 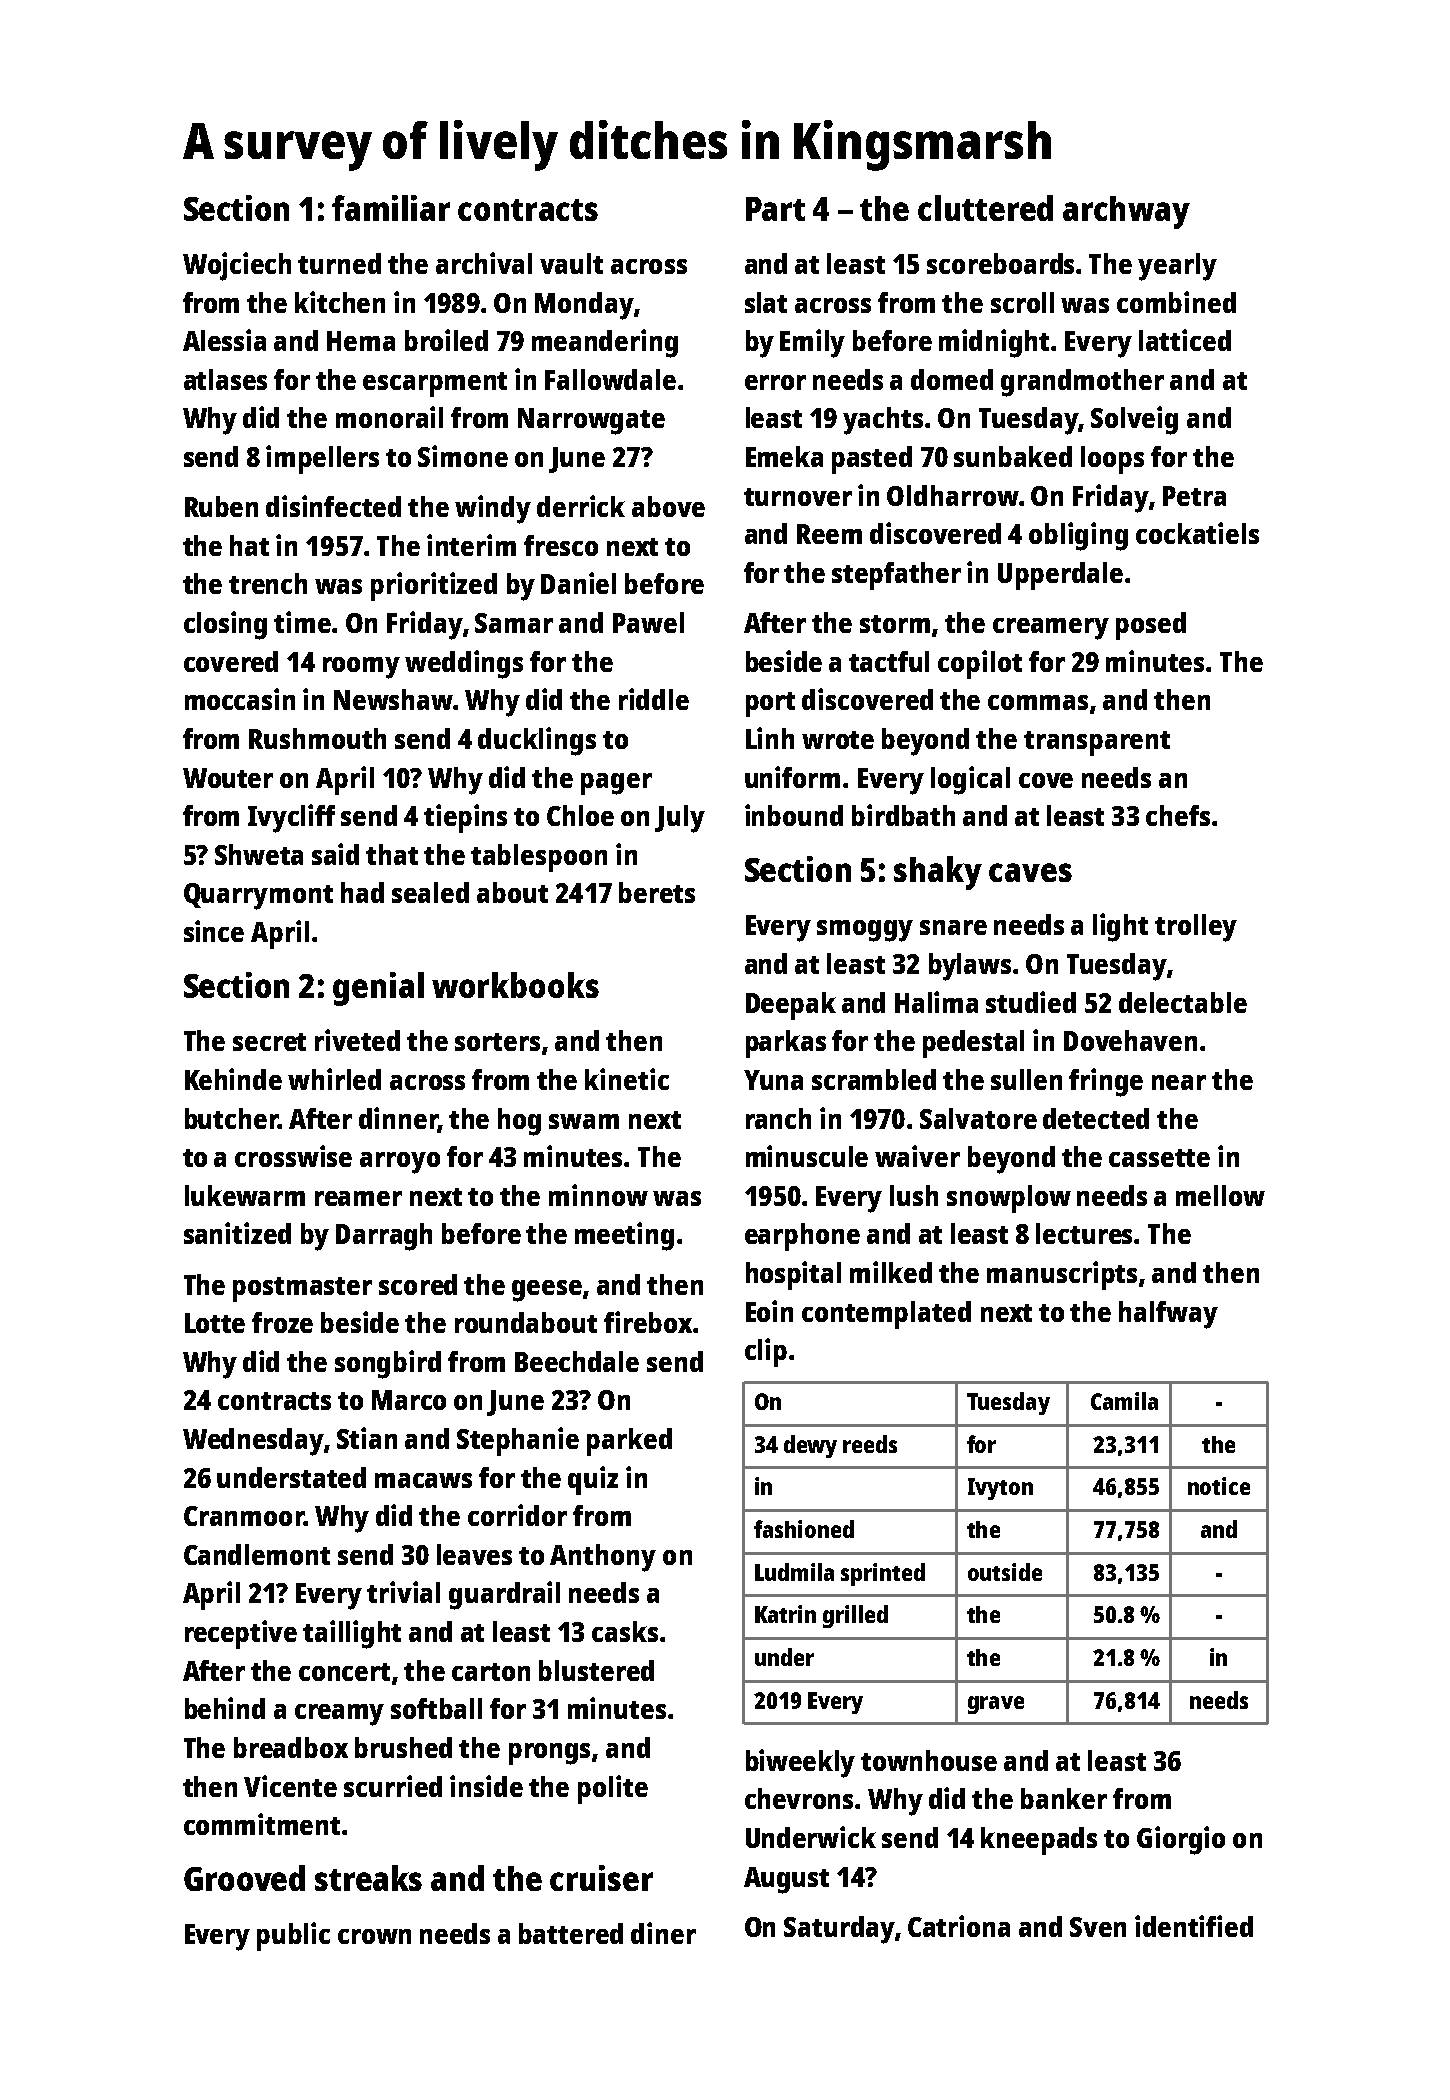 I want to click on cluttered, so click(x=985, y=208).
